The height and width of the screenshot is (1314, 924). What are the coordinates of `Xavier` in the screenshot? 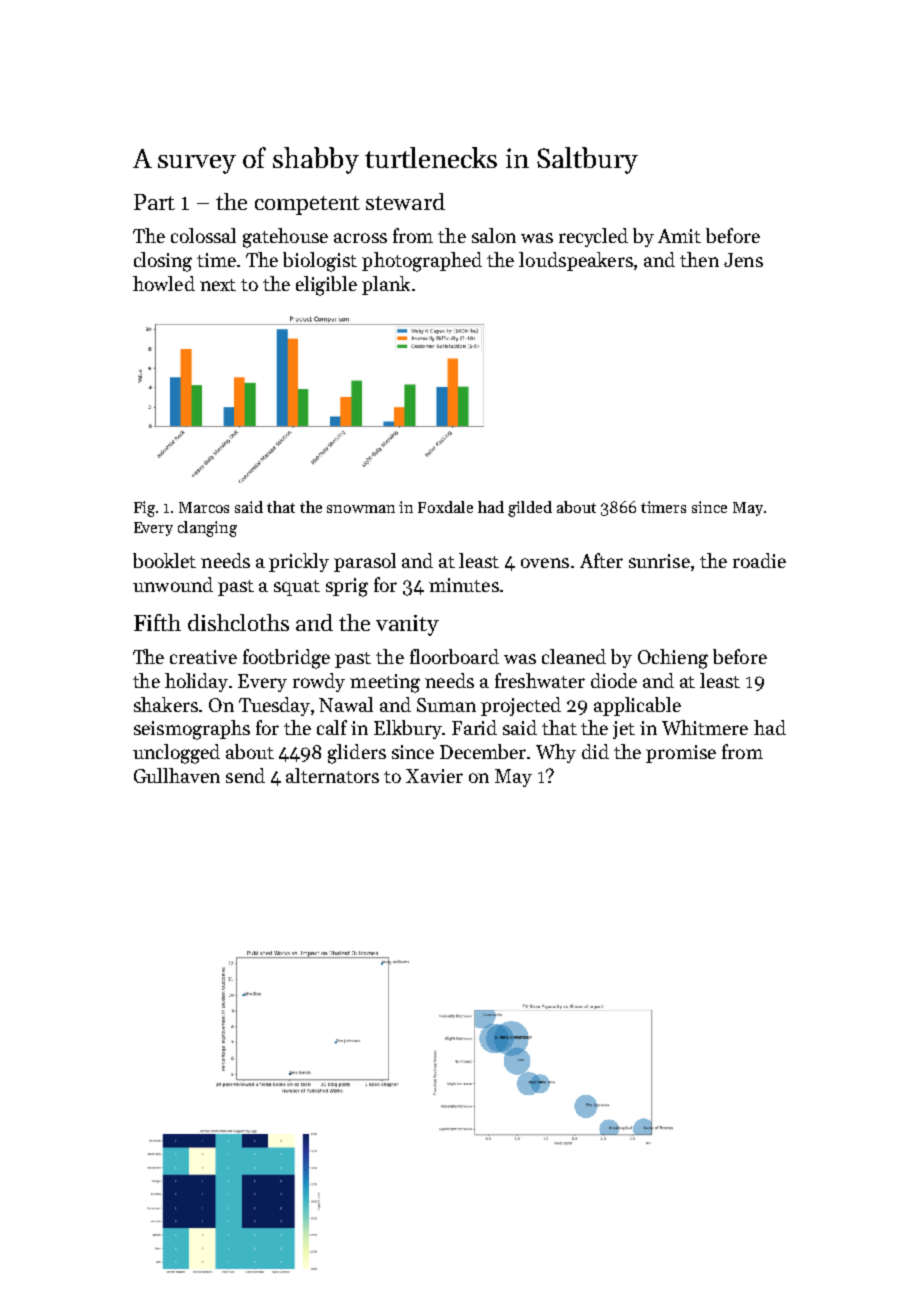 It's located at (434, 776).
